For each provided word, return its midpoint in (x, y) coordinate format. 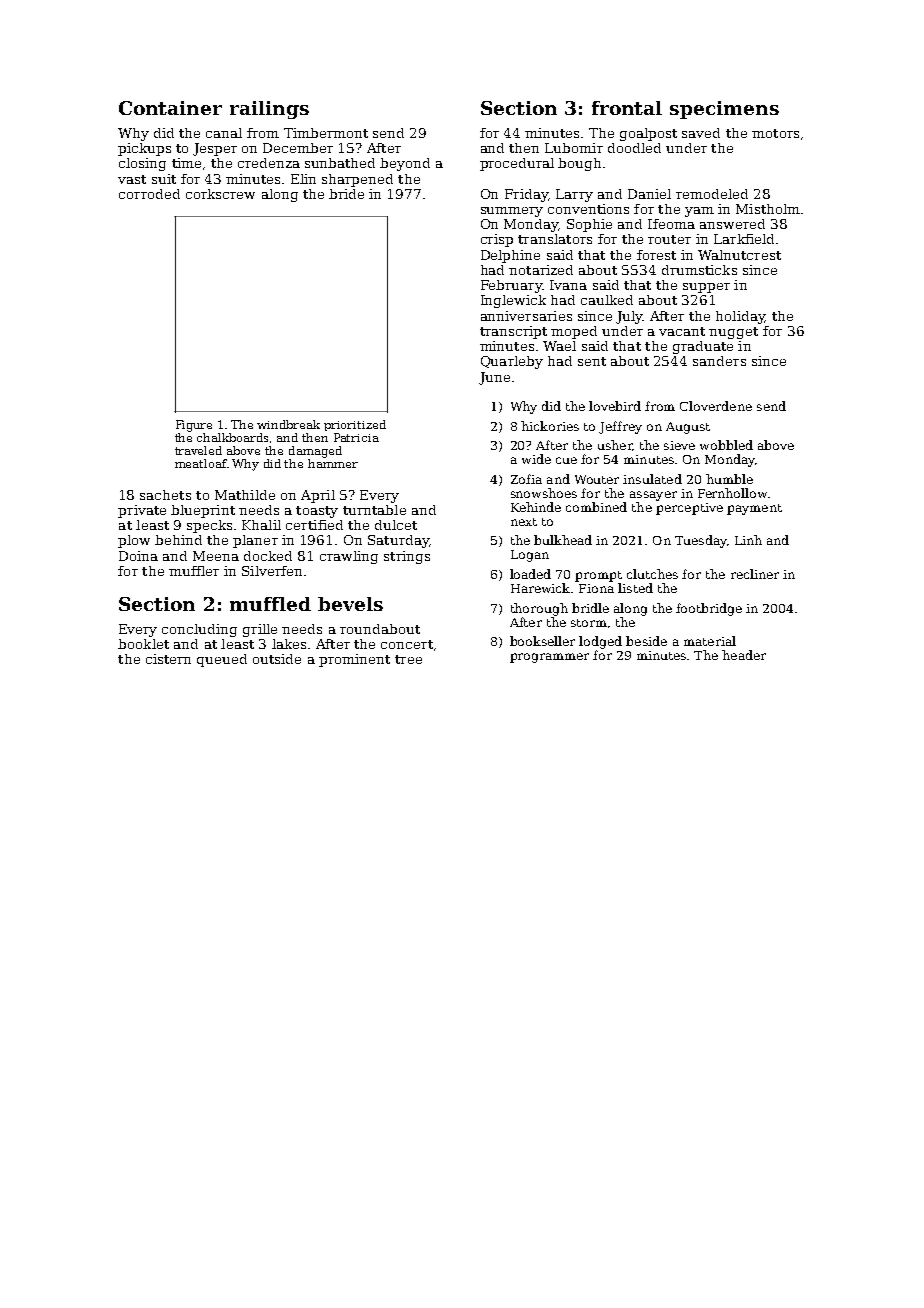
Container (170, 108)
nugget (733, 333)
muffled (270, 604)
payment (754, 509)
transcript (513, 332)
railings (269, 110)
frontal (627, 108)
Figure (194, 426)
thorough (539, 609)
